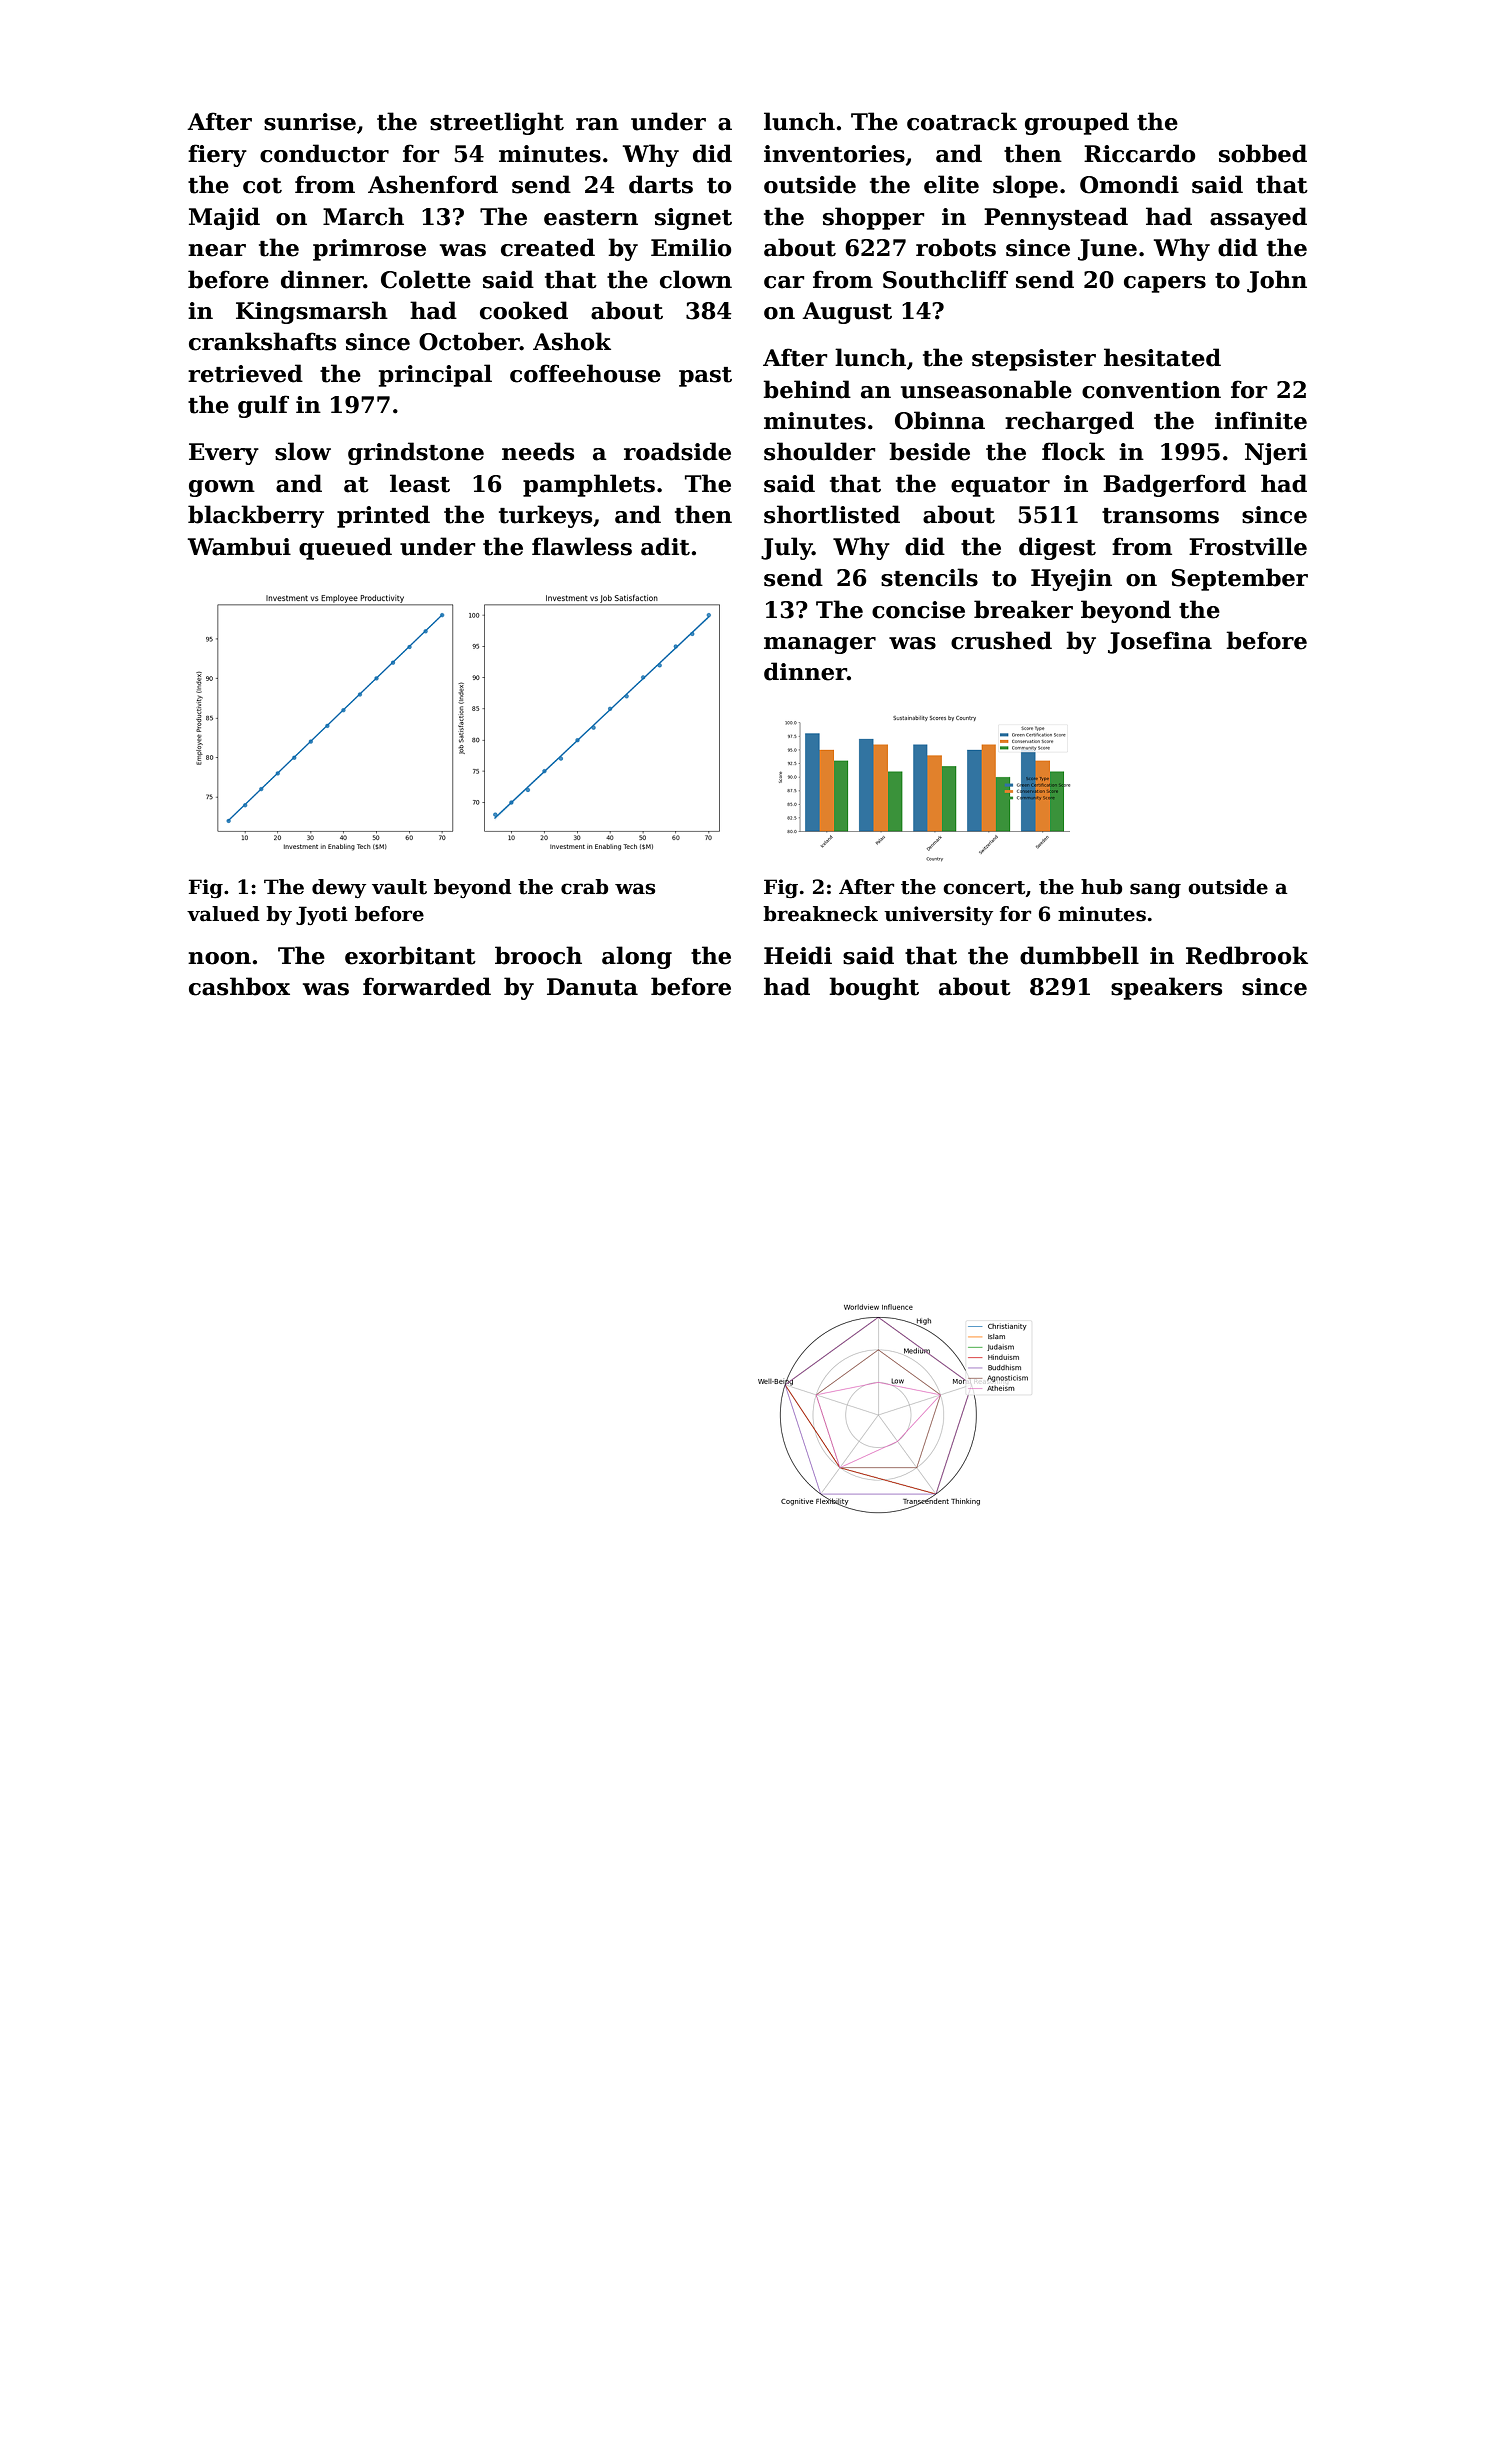  I want to click on Njeri, so click(1276, 454).
